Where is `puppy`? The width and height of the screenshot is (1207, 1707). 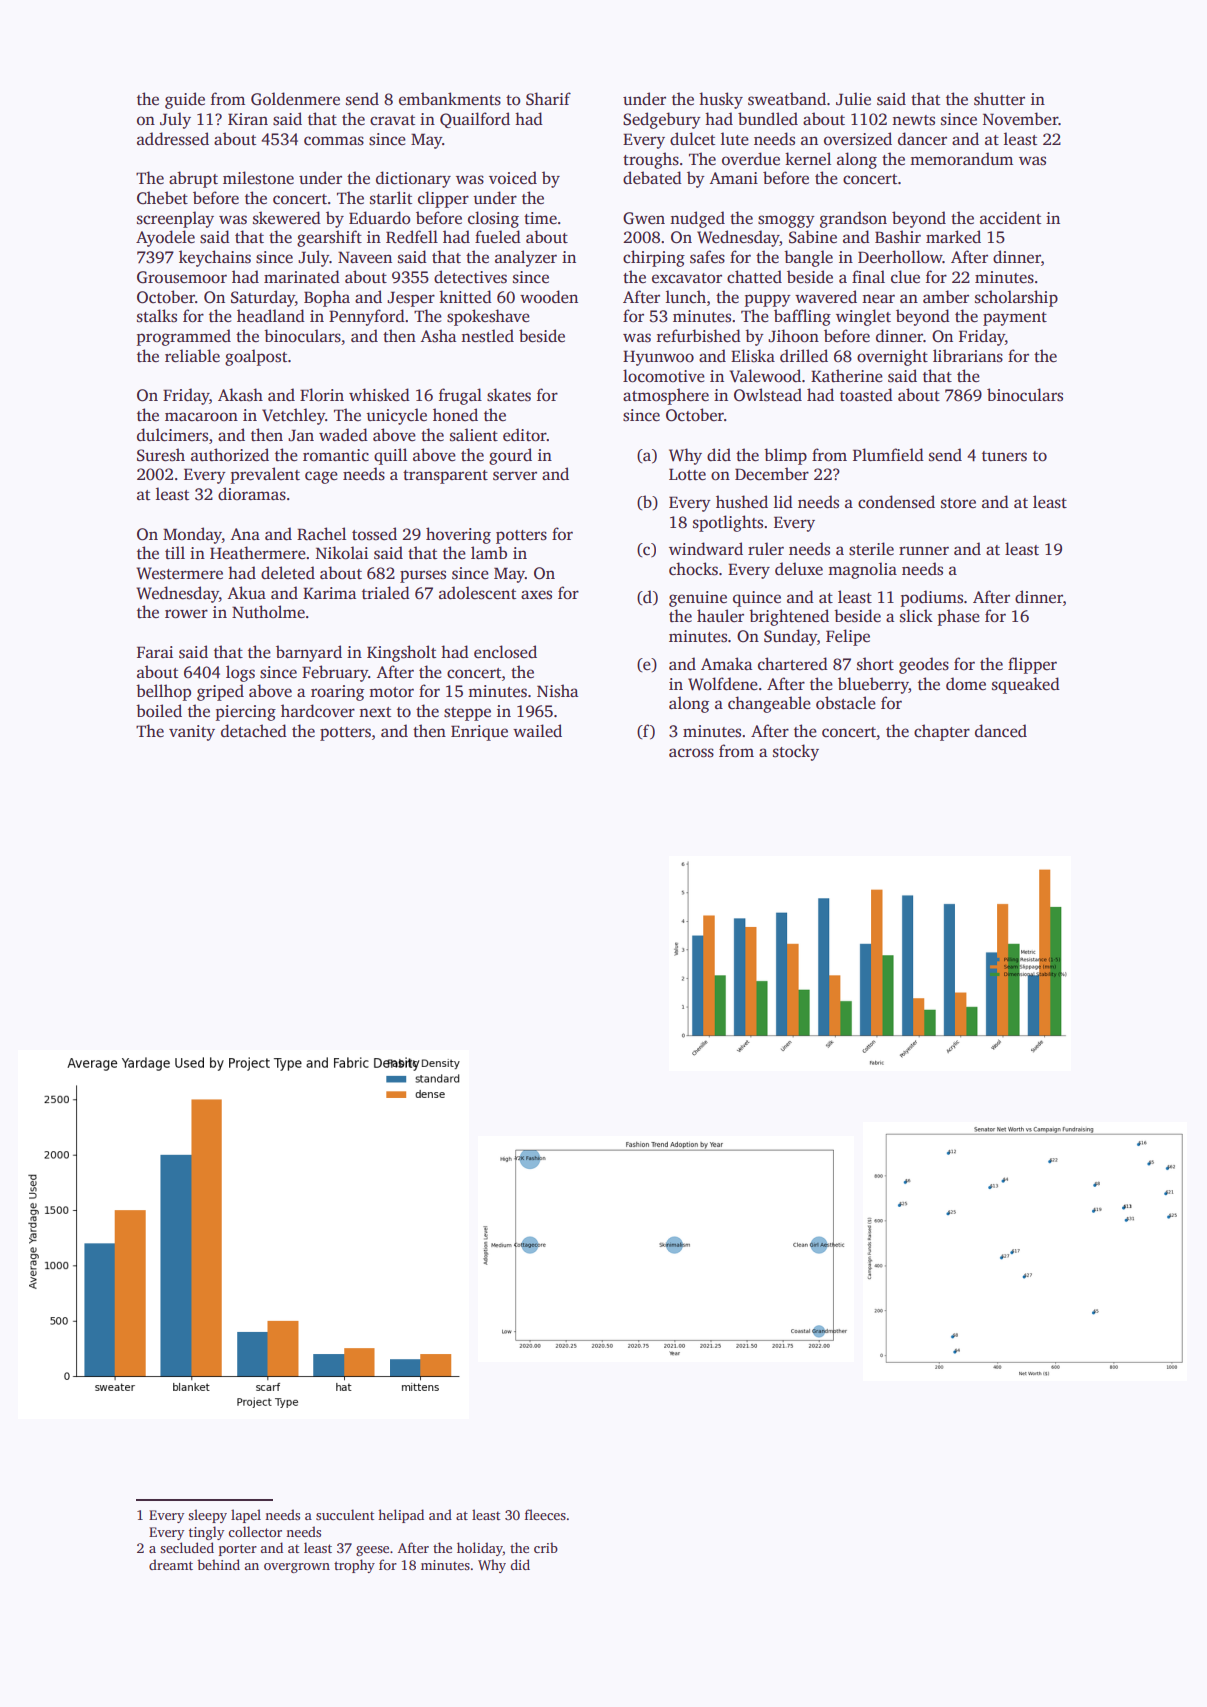
puppy is located at coordinates (767, 300).
